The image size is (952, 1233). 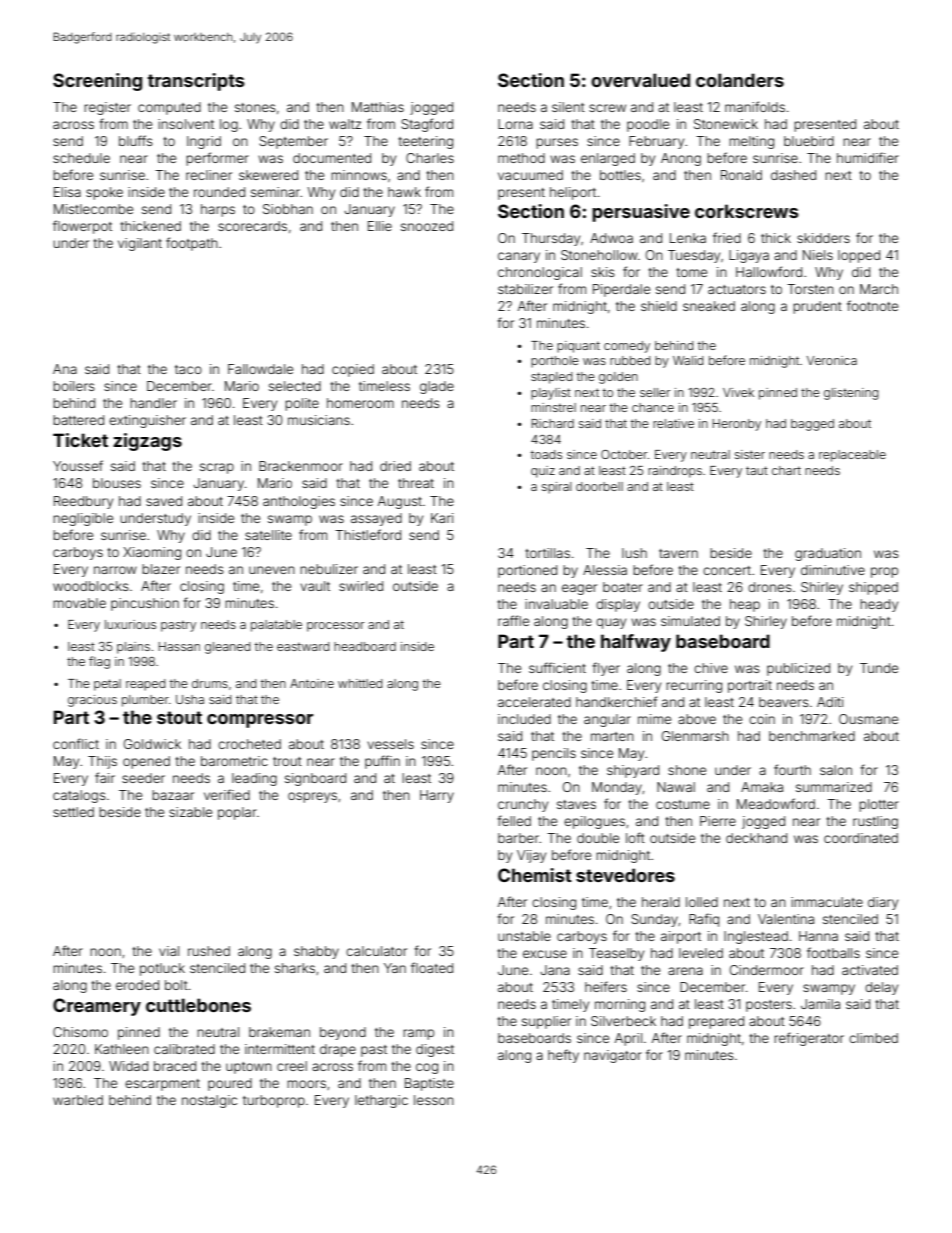 I want to click on costume, so click(x=683, y=804).
